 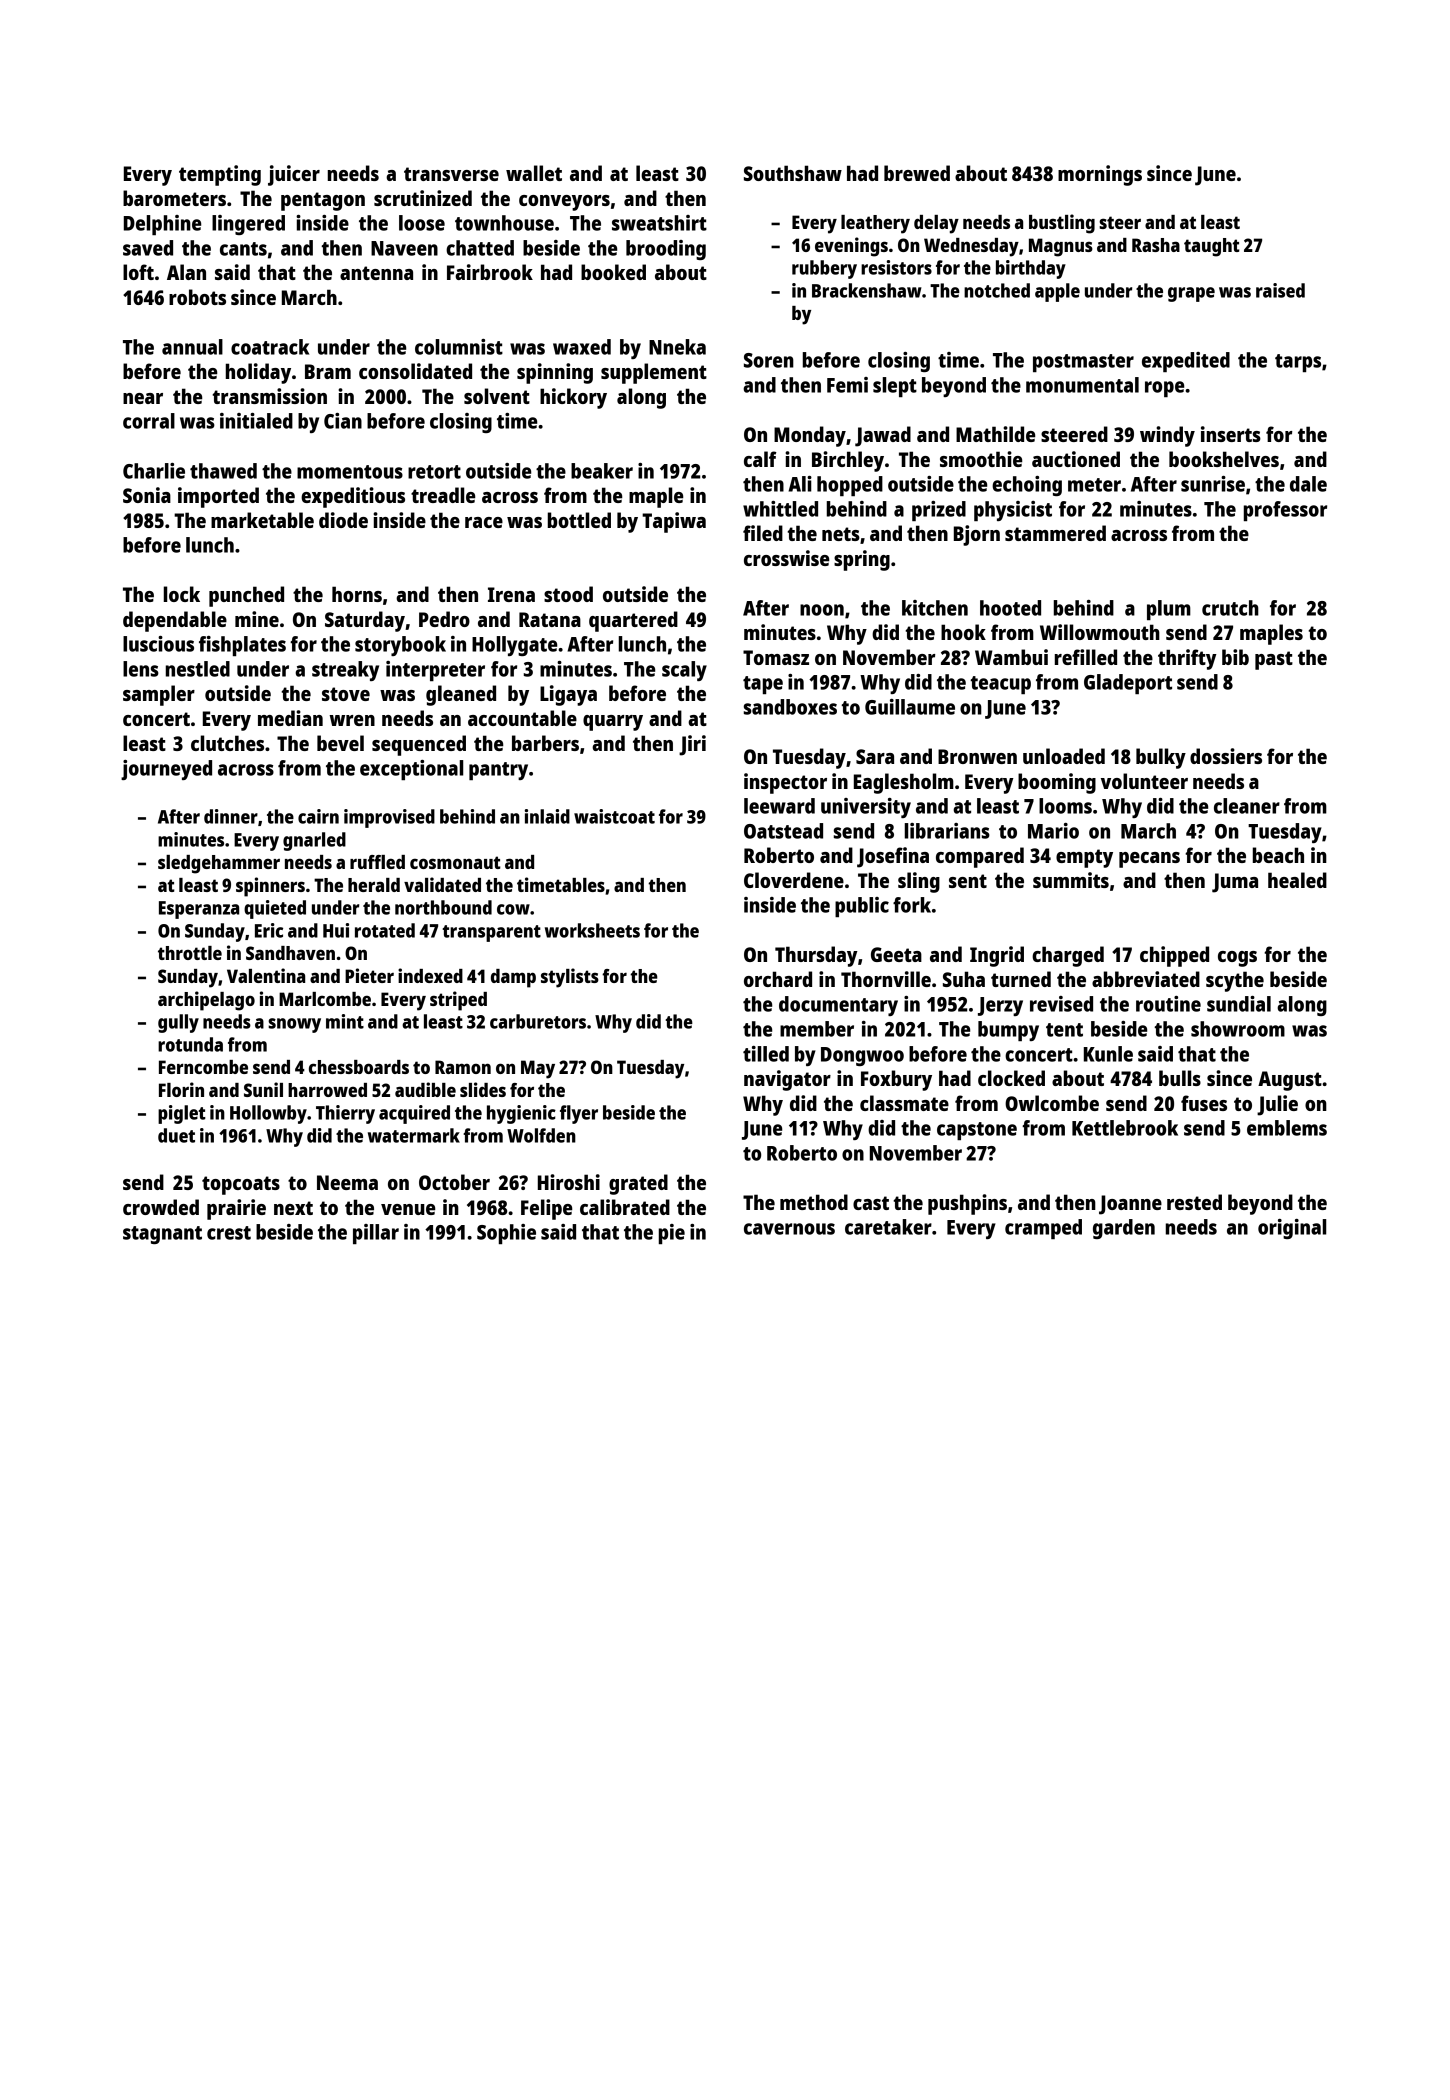 What do you see at coordinates (1076, 459) in the page?
I see `auctioned` at bounding box center [1076, 459].
